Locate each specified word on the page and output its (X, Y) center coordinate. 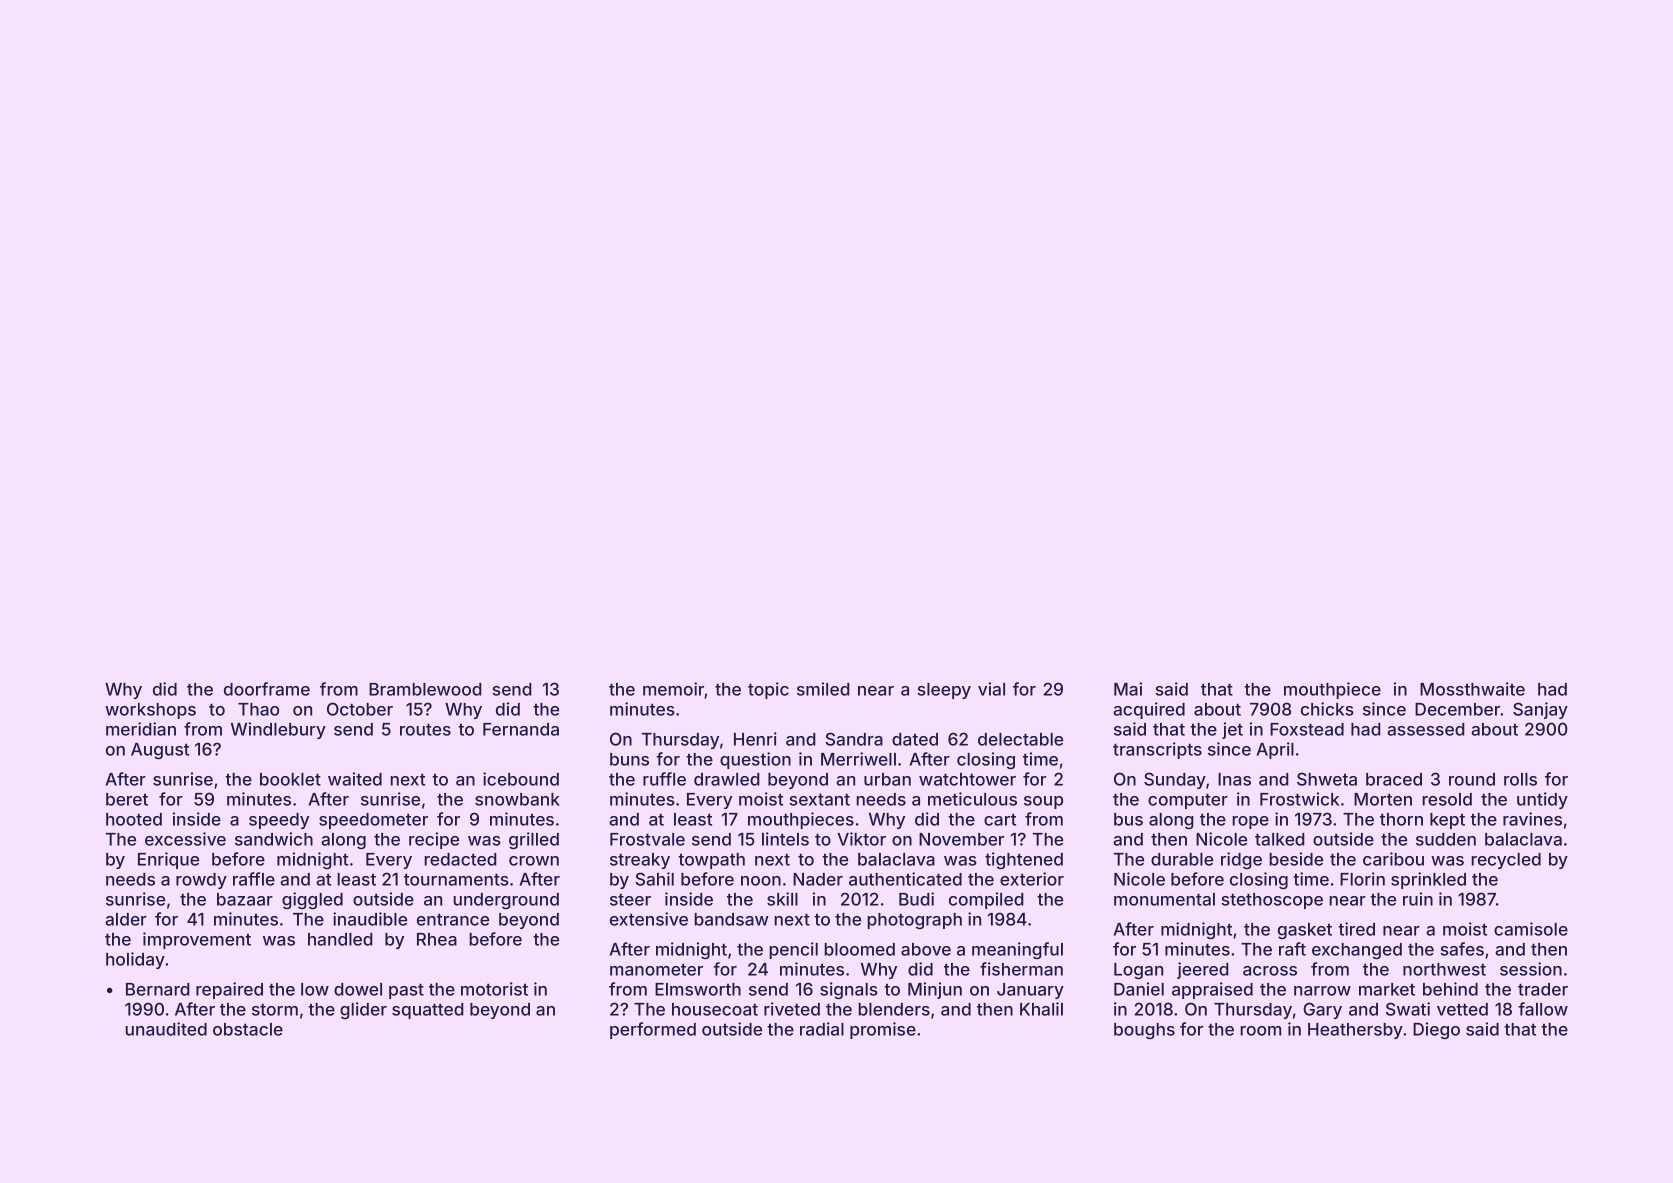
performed (653, 1030)
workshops (150, 711)
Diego (1436, 1030)
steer (630, 899)
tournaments (456, 879)
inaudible (370, 919)
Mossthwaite (1472, 689)
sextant (819, 799)
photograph (914, 921)
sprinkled (1428, 880)
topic (768, 690)
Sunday (1175, 780)
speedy (279, 821)
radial (822, 1029)
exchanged (1357, 951)
